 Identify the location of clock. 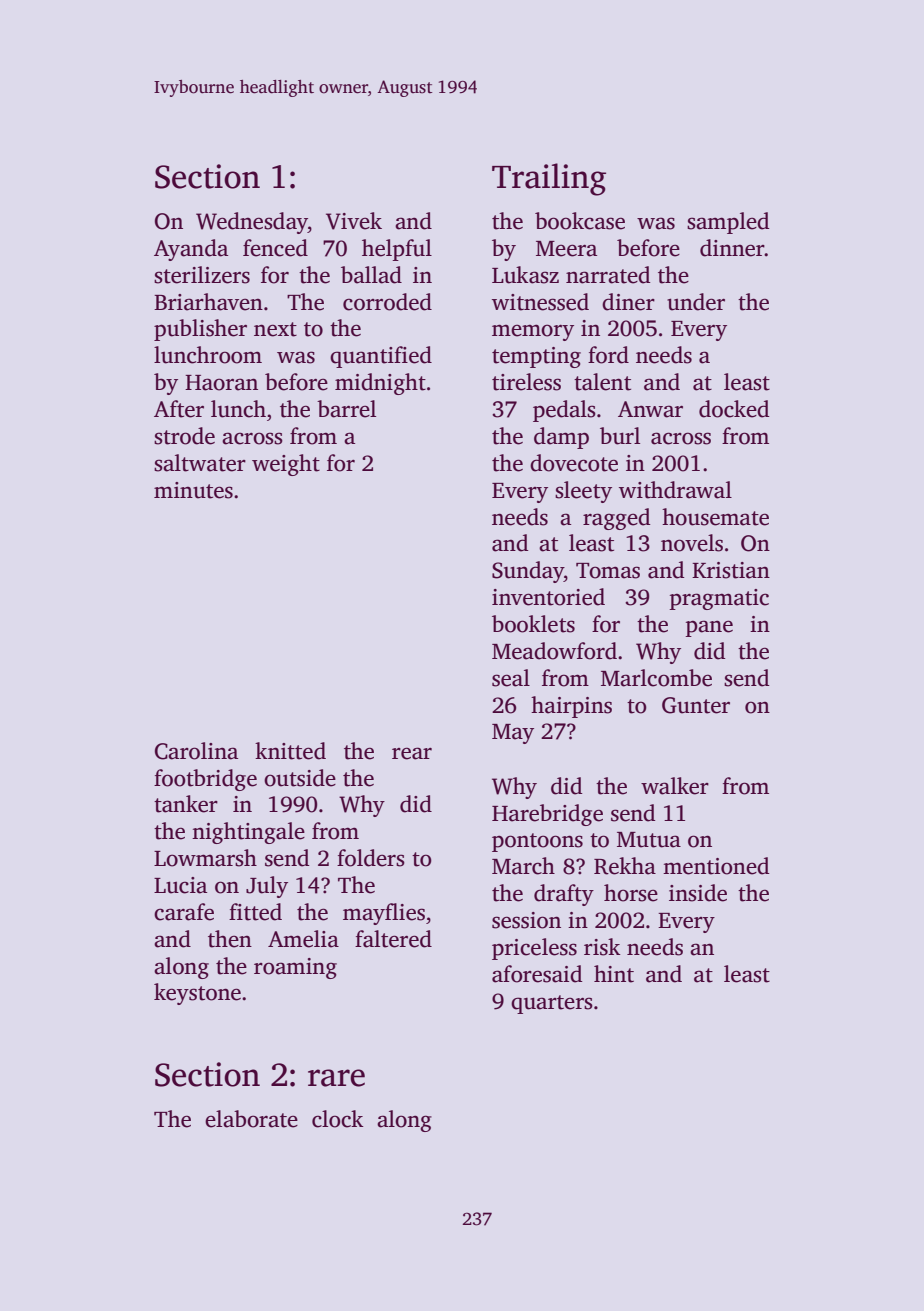
(338, 1119).
